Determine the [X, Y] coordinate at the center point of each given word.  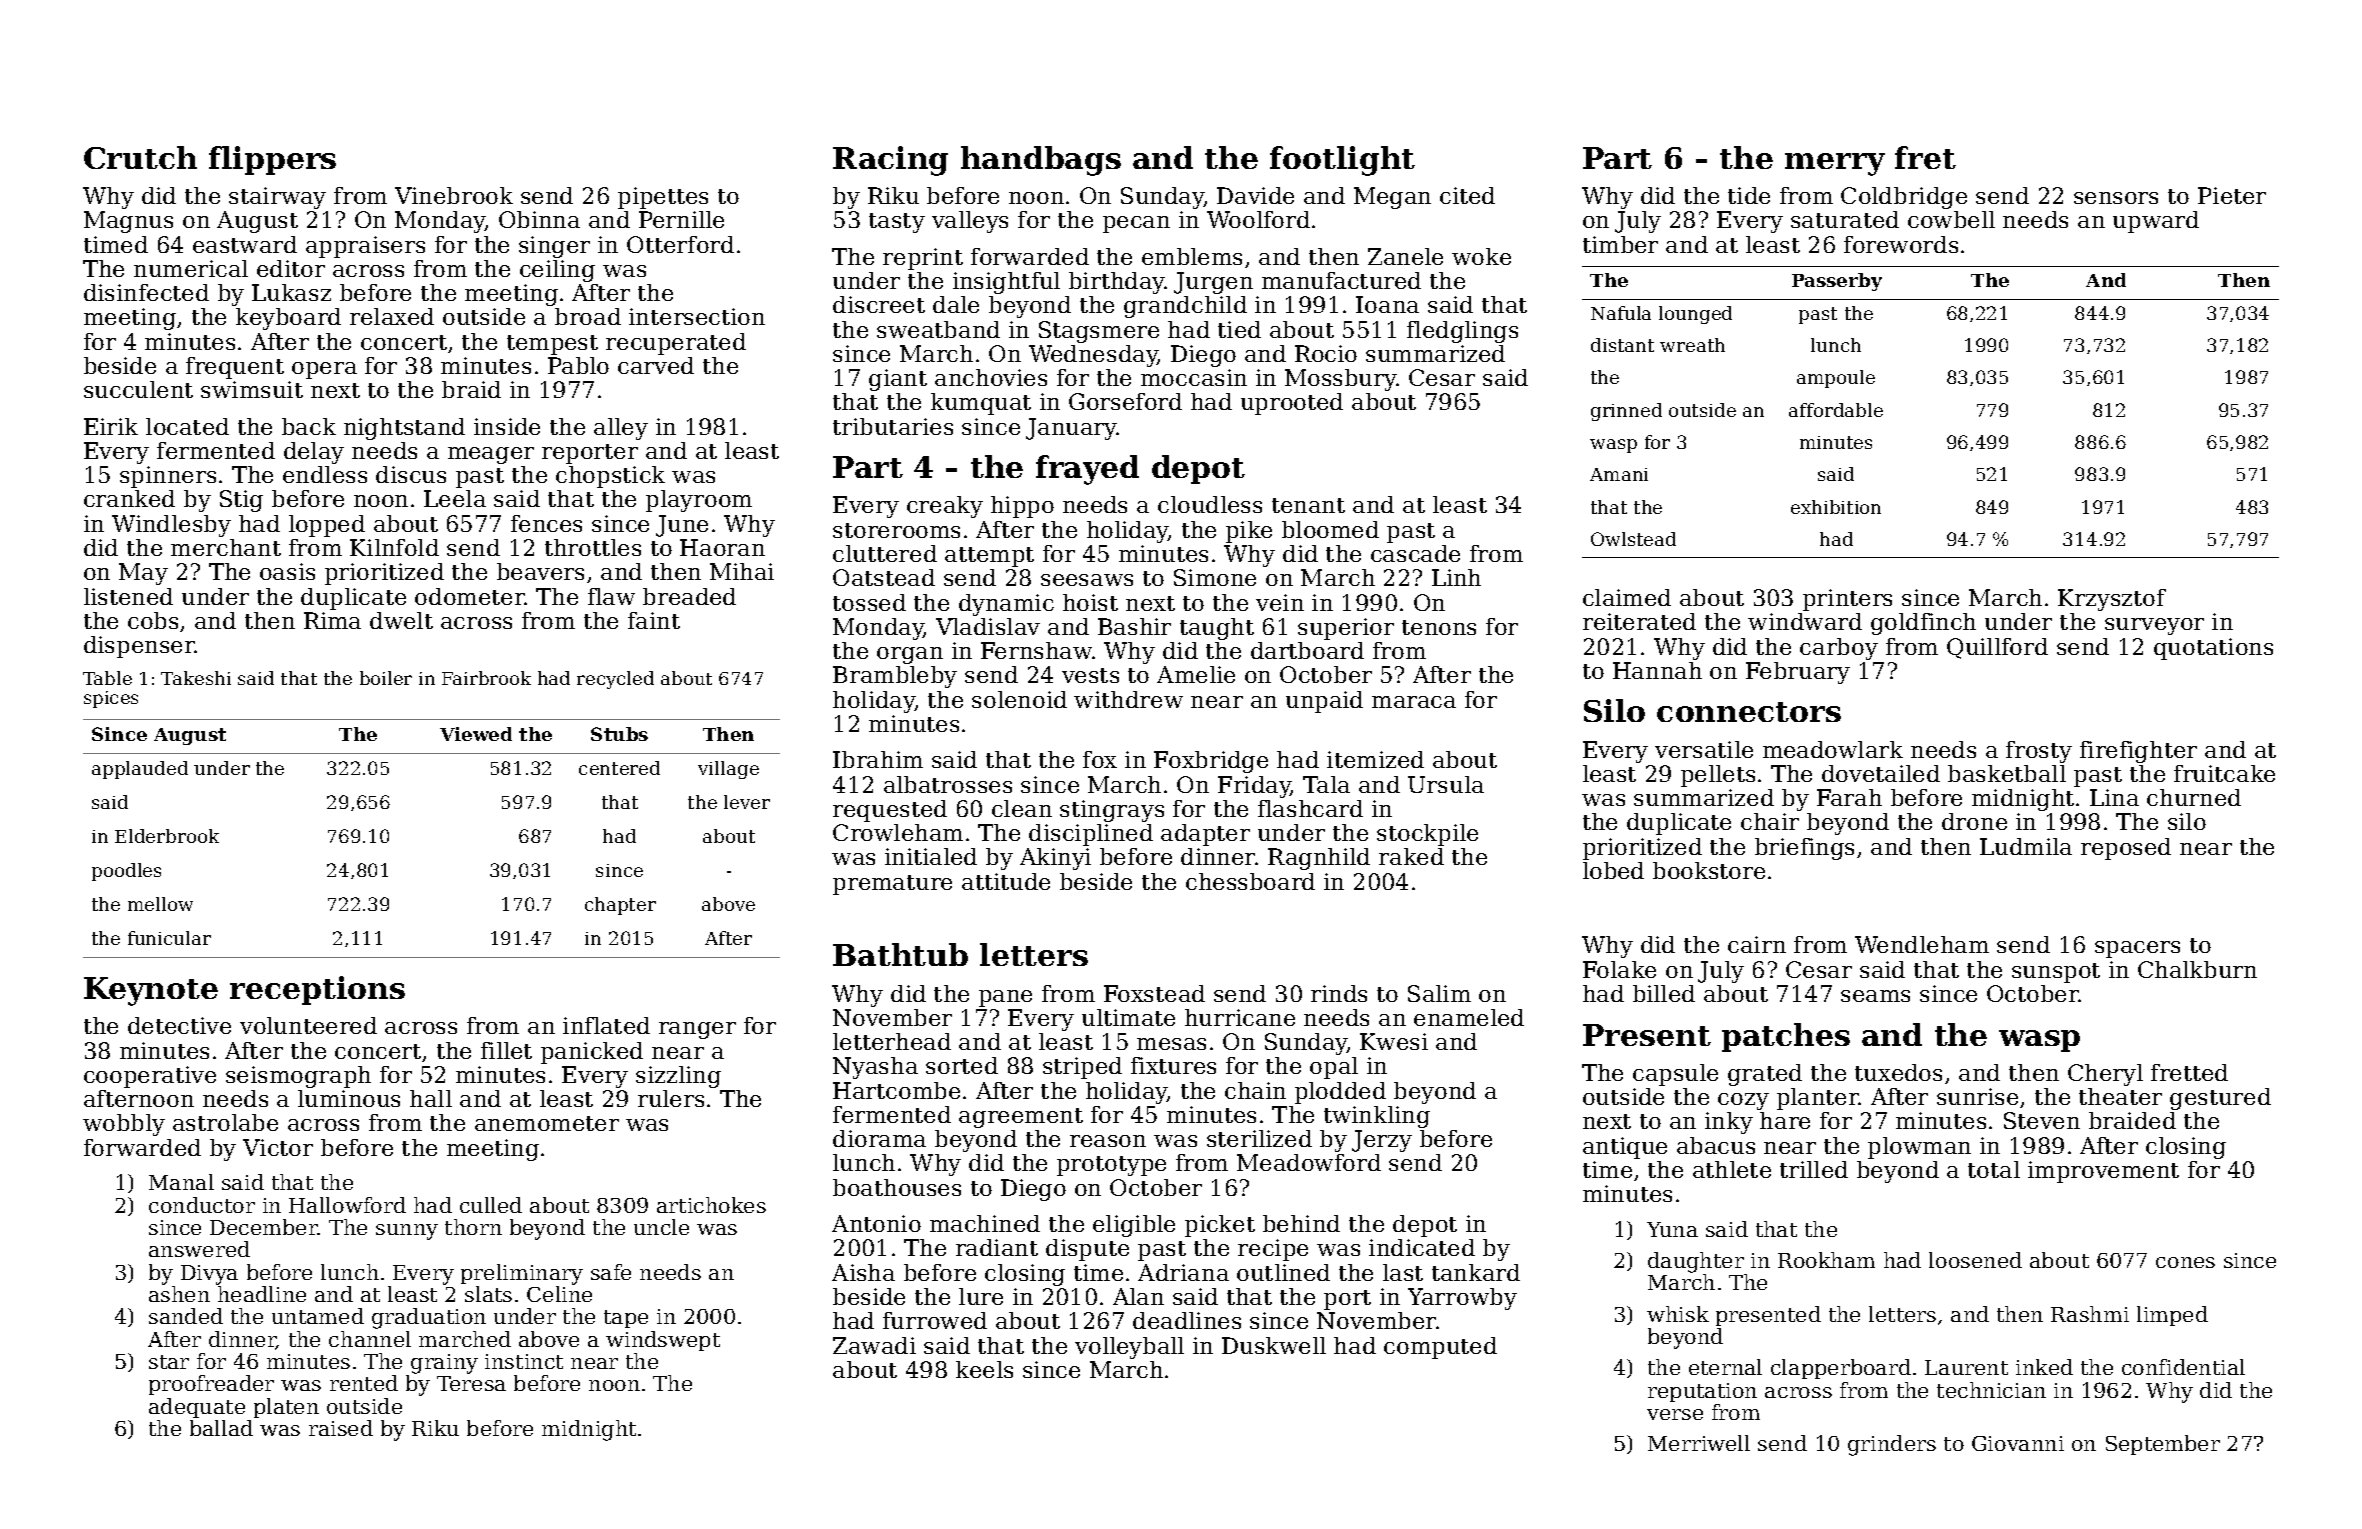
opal [1334, 1068]
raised [341, 1428]
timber [1620, 244]
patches [1786, 1037]
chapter [620, 906]
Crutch [140, 157]
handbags [1041, 161]
